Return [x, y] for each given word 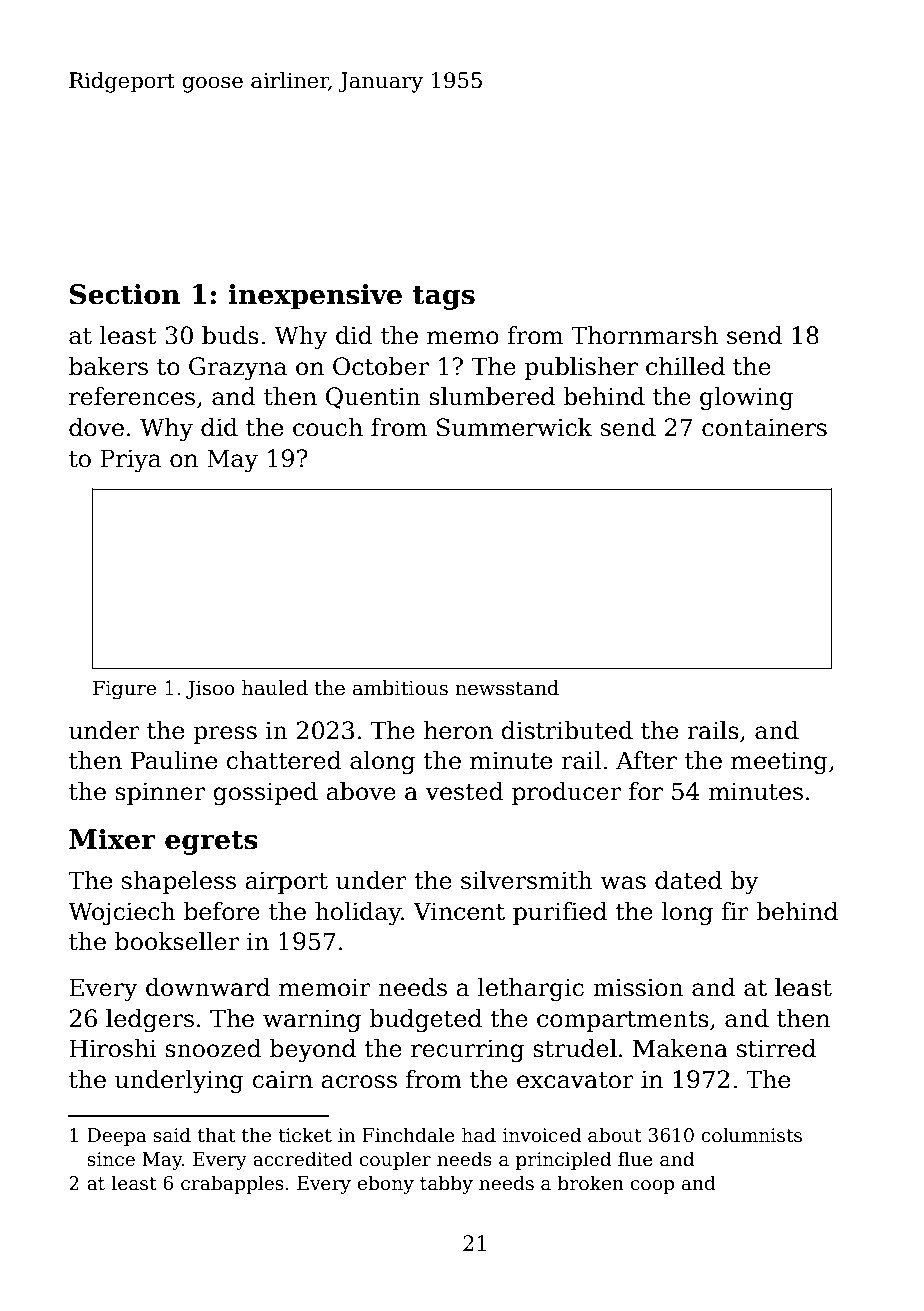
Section [125, 294]
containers [764, 427]
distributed [567, 730]
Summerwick [515, 427]
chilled [685, 366]
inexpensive [315, 297]
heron [458, 730]
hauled [275, 688]
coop [652, 1187]
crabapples [232, 1184]
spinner [160, 793]
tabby [446, 1184]
